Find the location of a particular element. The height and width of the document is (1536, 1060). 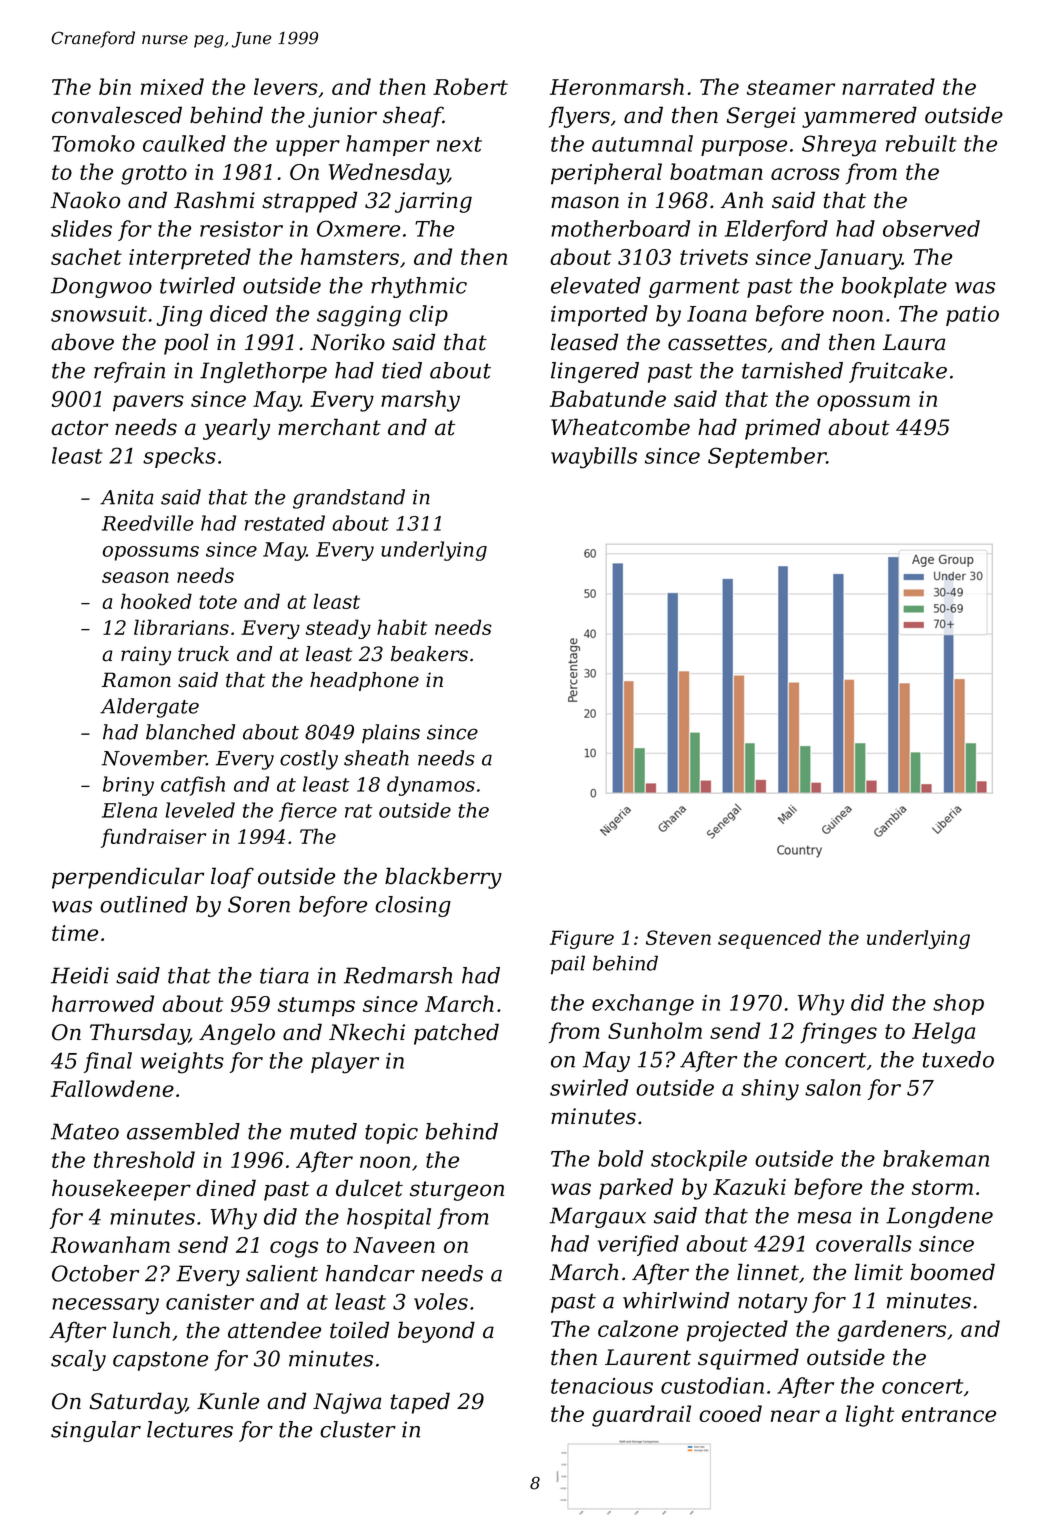

sequenced is located at coordinates (769, 939).
